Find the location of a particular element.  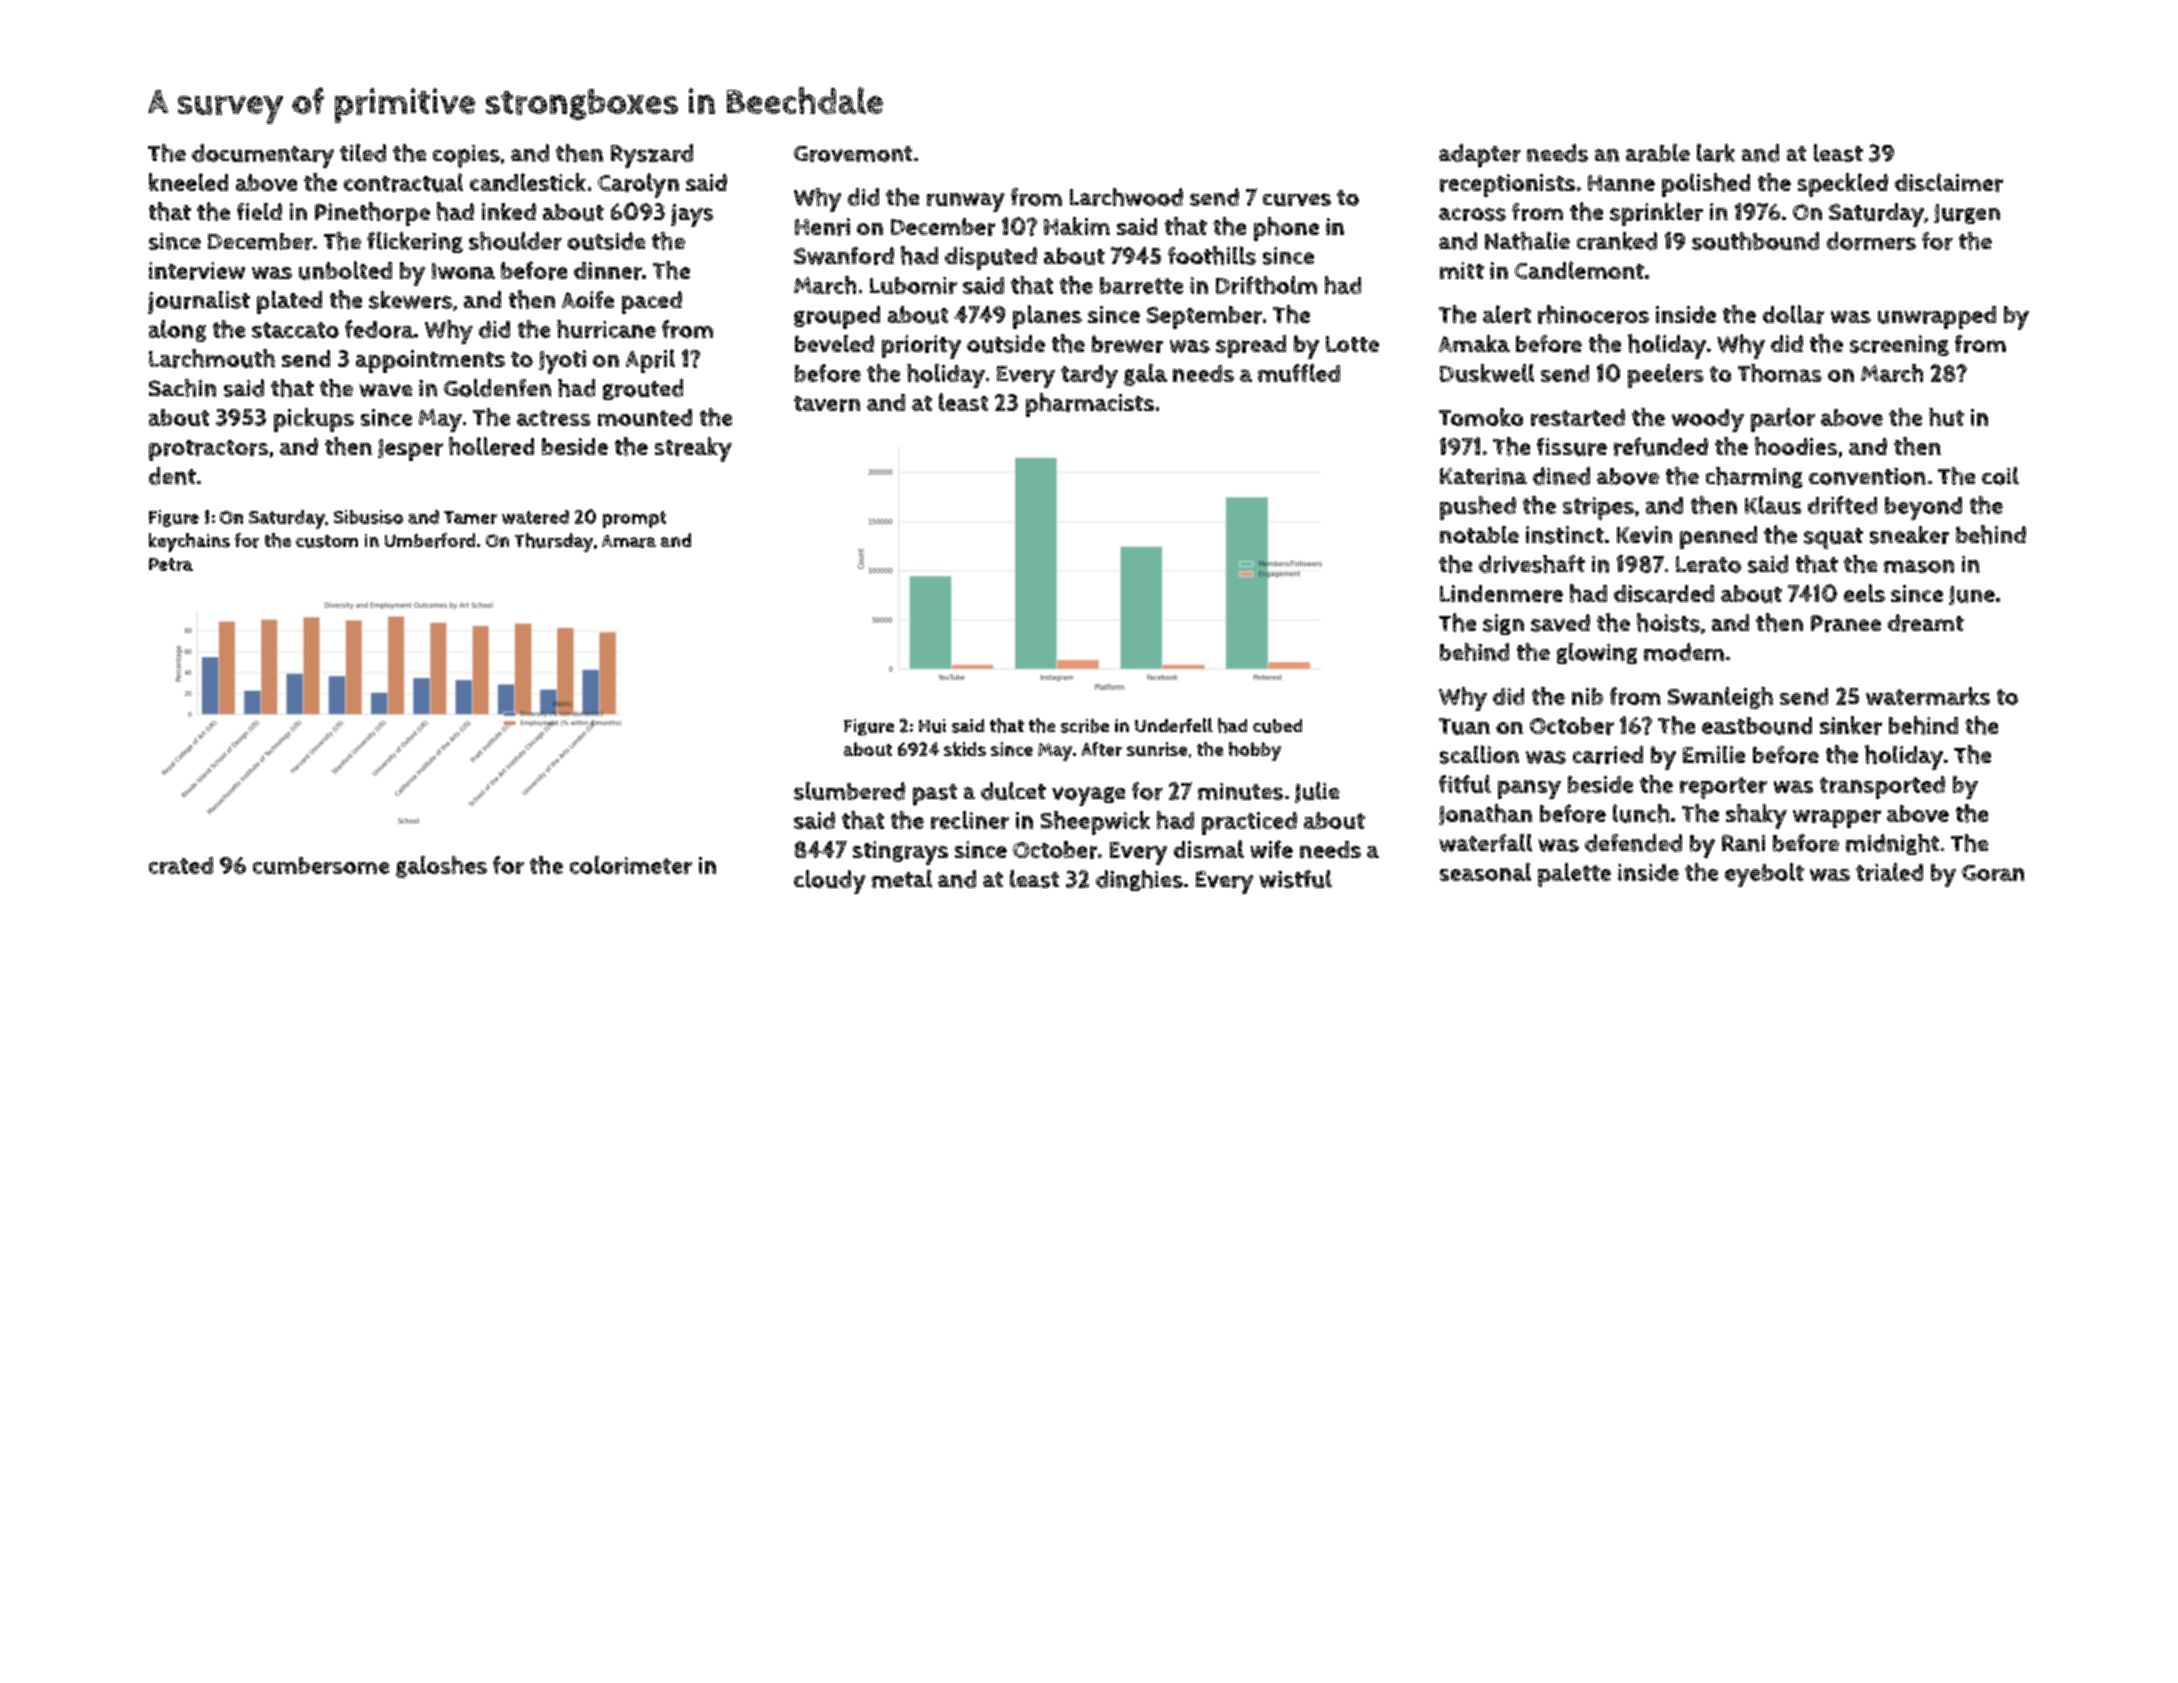

southbound is located at coordinates (1755, 241).
